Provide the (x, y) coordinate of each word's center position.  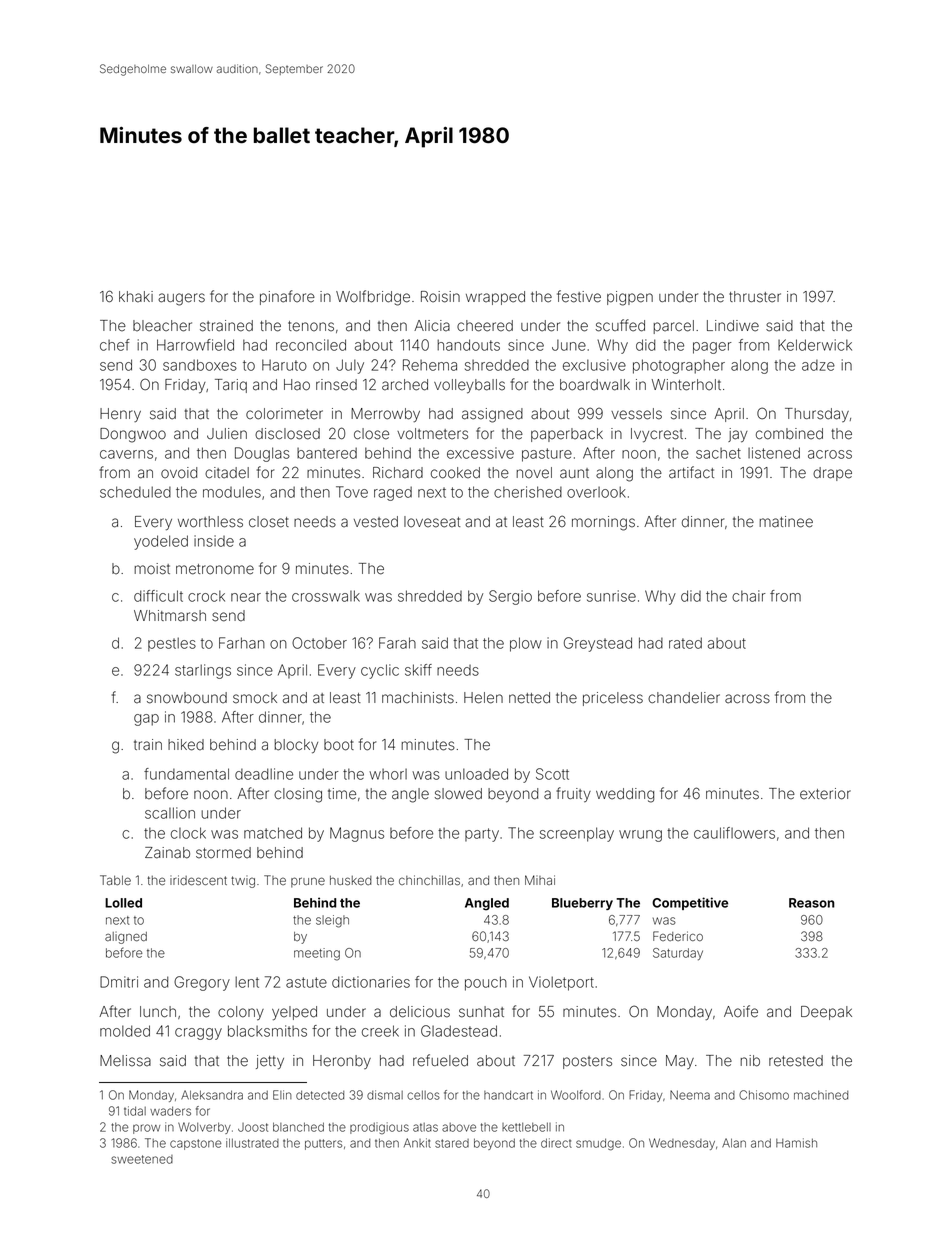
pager (712, 348)
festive (579, 296)
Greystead (598, 644)
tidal (135, 1111)
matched (273, 833)
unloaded (476, 774)
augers (181, 299)
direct (556, 1143)
